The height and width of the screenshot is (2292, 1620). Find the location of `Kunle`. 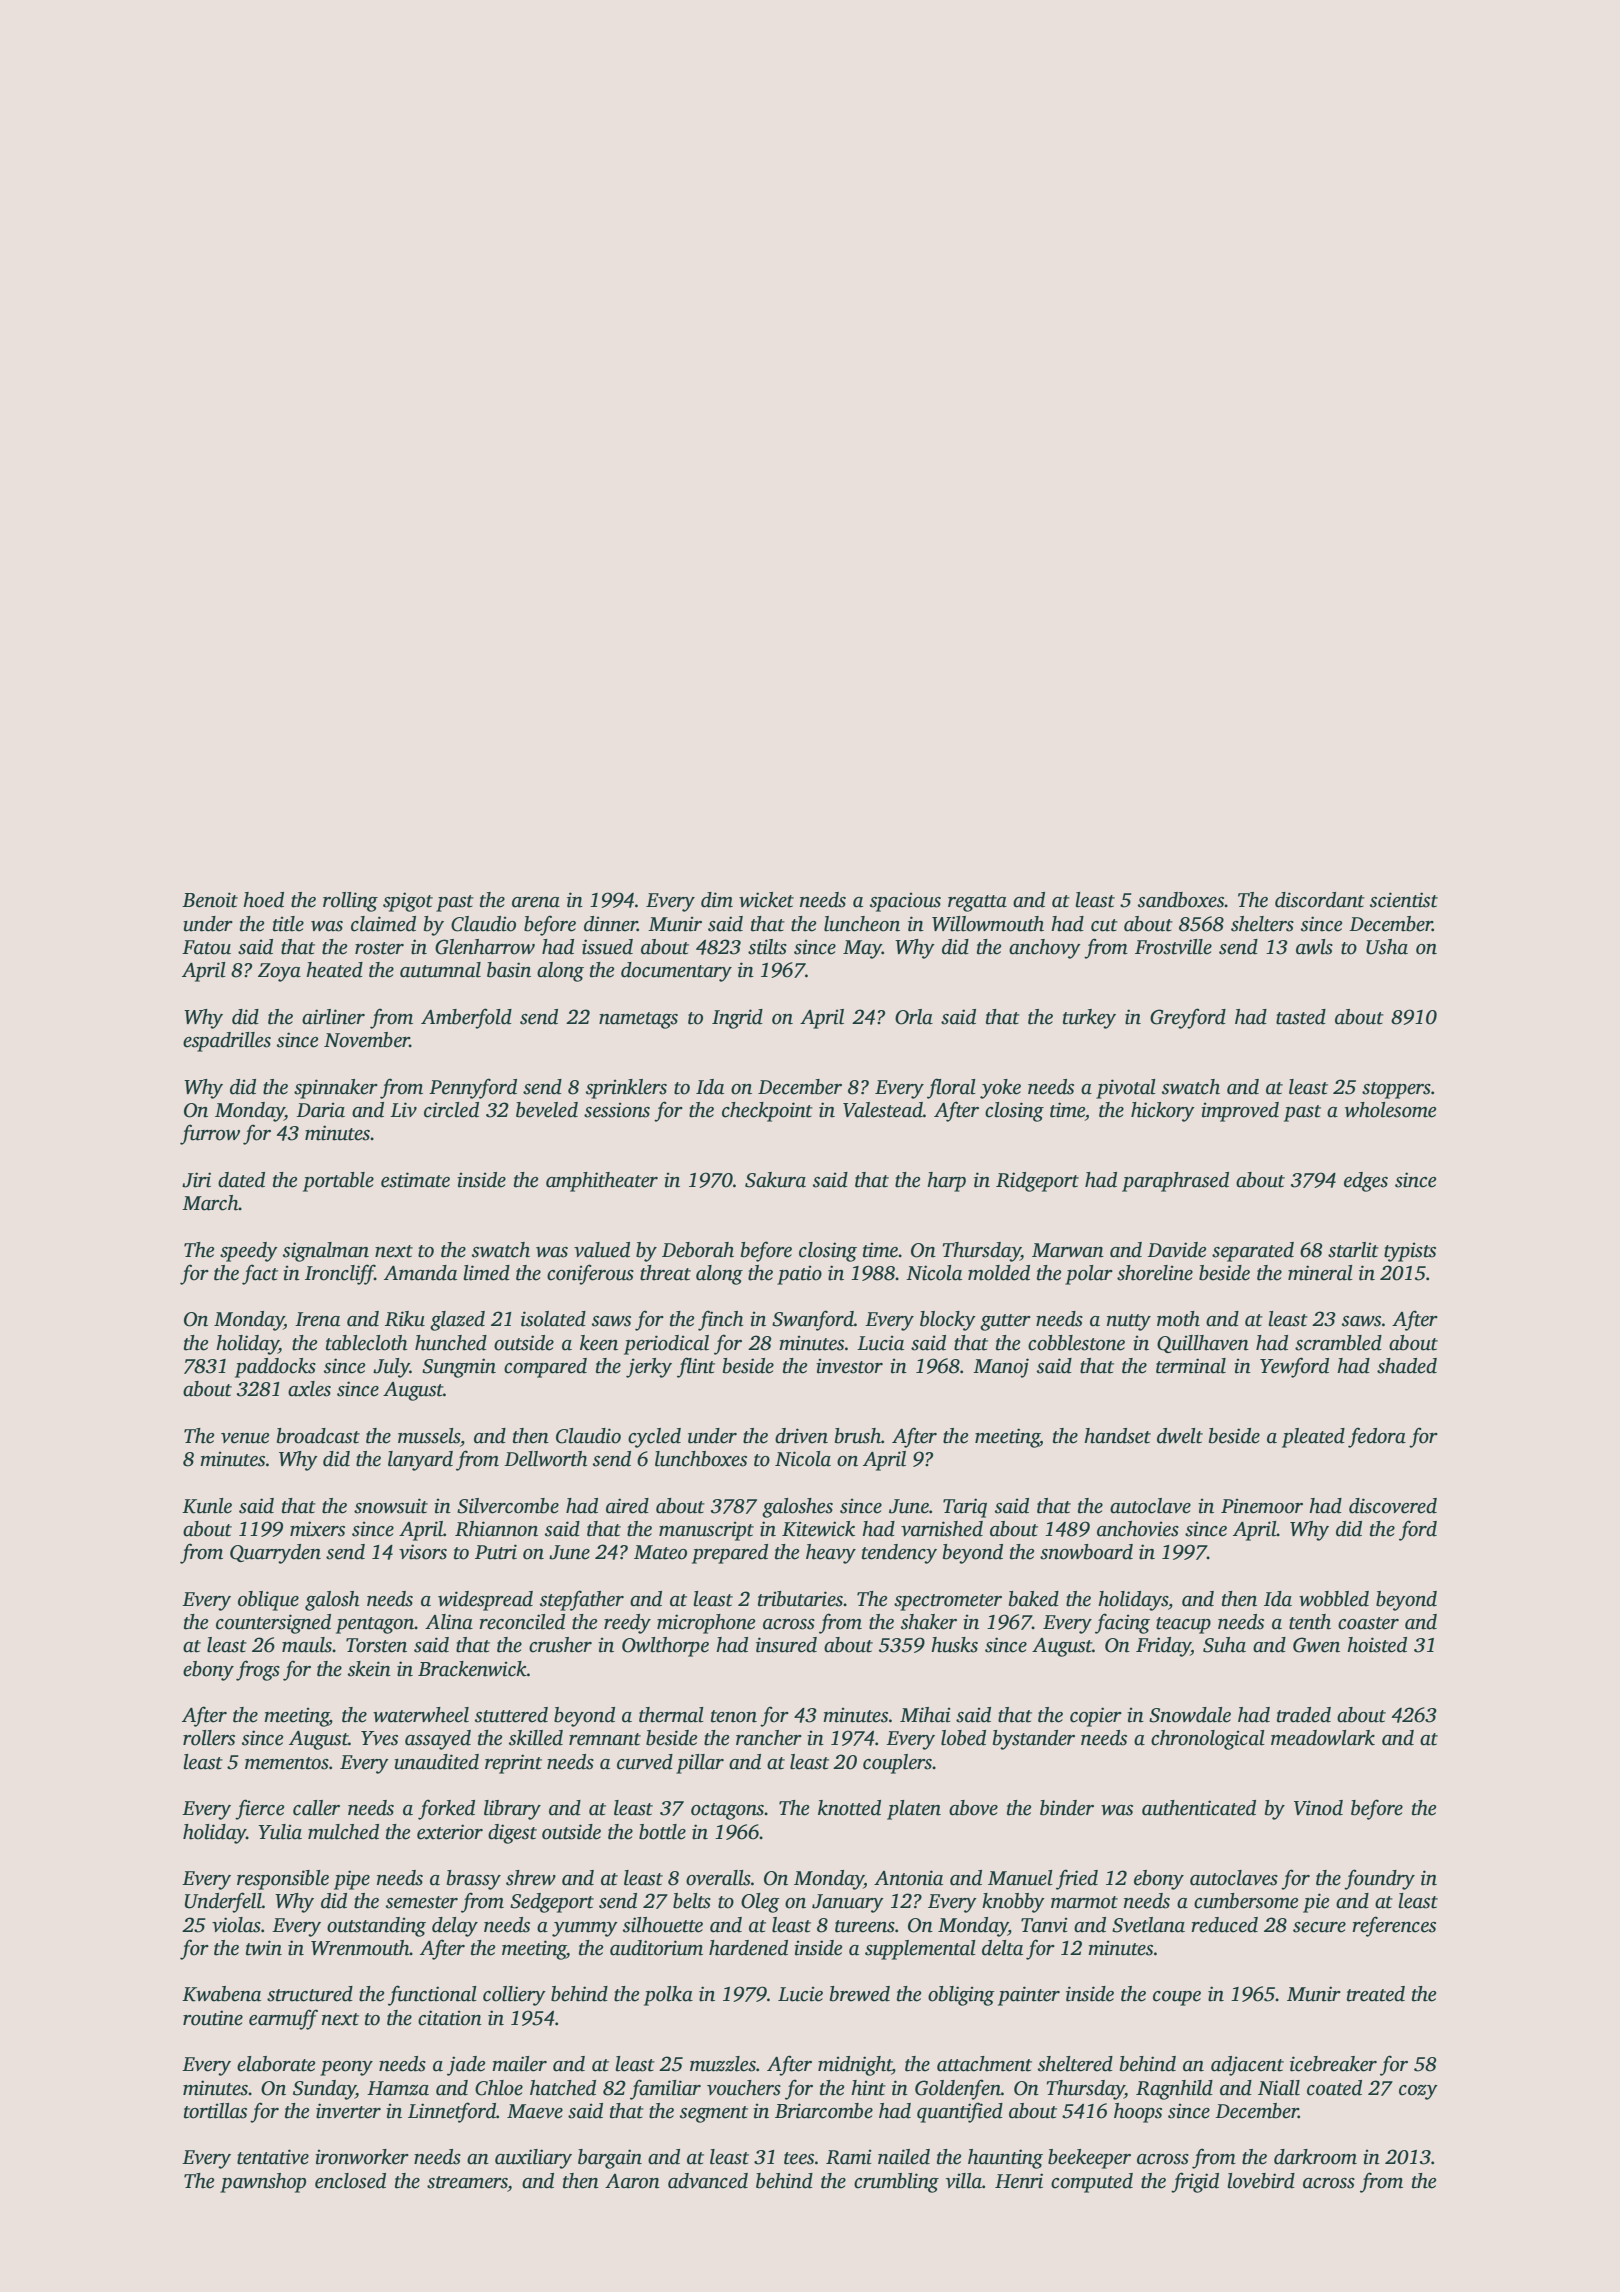

Kunle is located at coordinates (207, 1506).
